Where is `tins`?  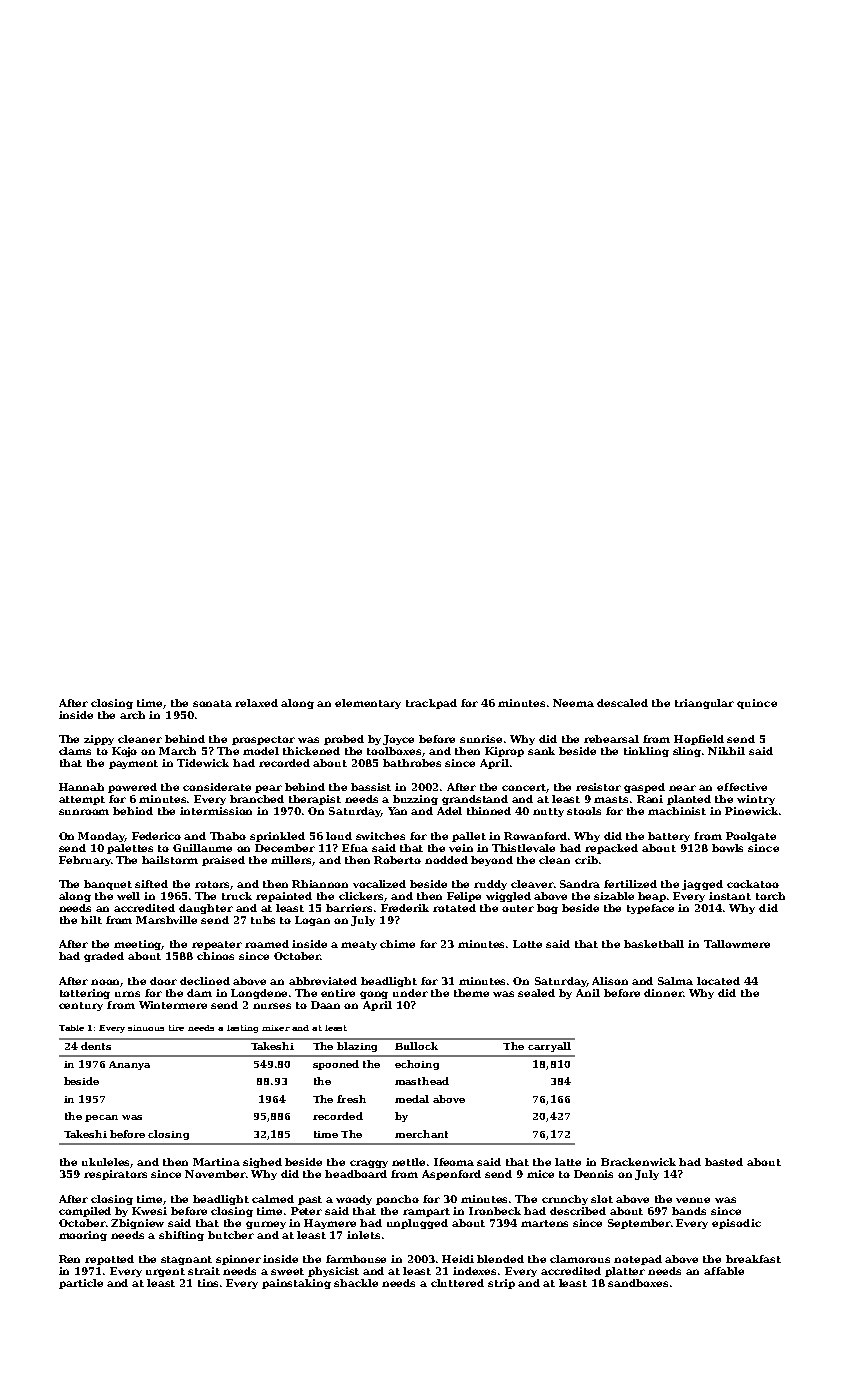
tins is located at coordinates (208, 1283).
